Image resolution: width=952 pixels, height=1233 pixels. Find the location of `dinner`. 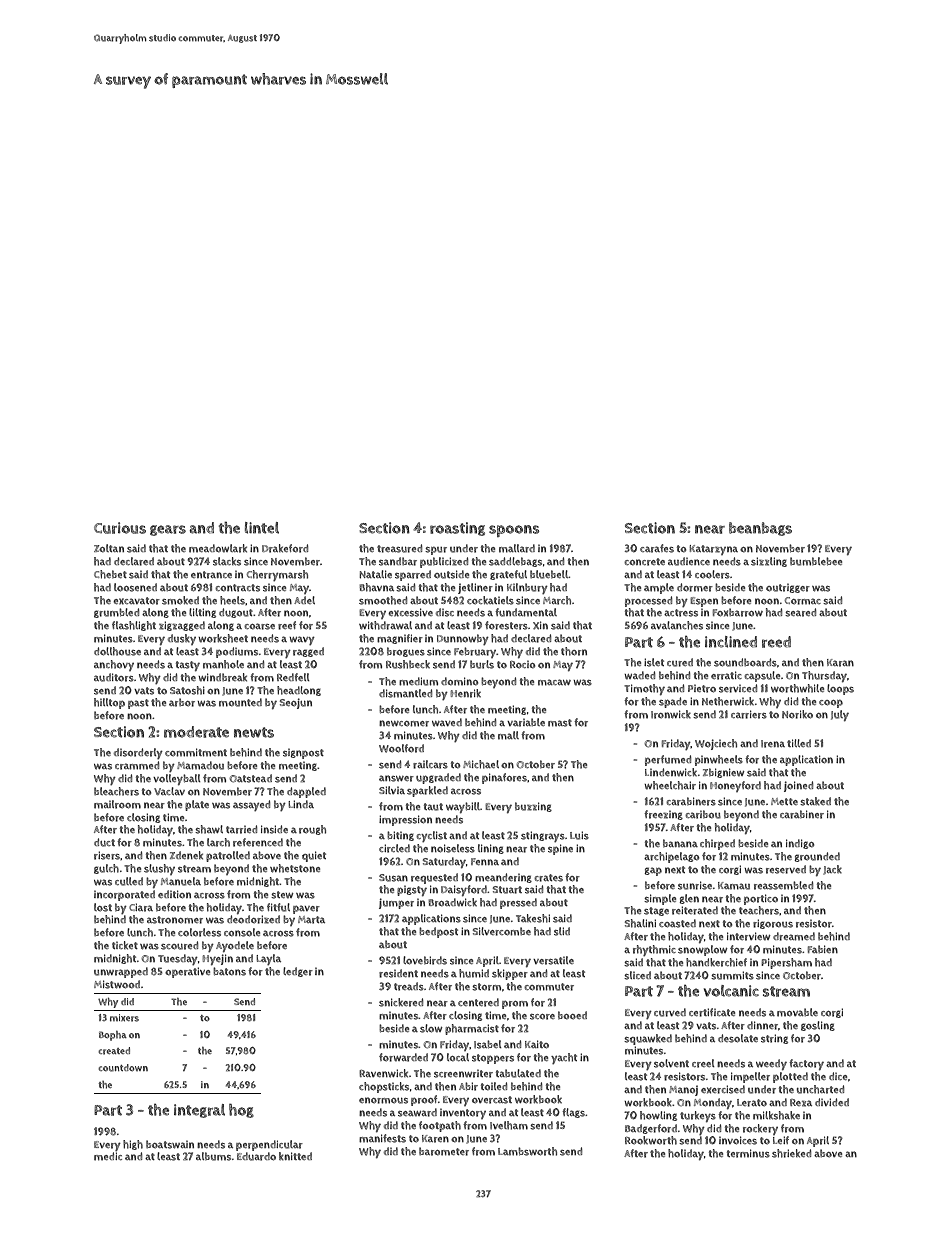

dinner is located at coordinates (762, 1025).
